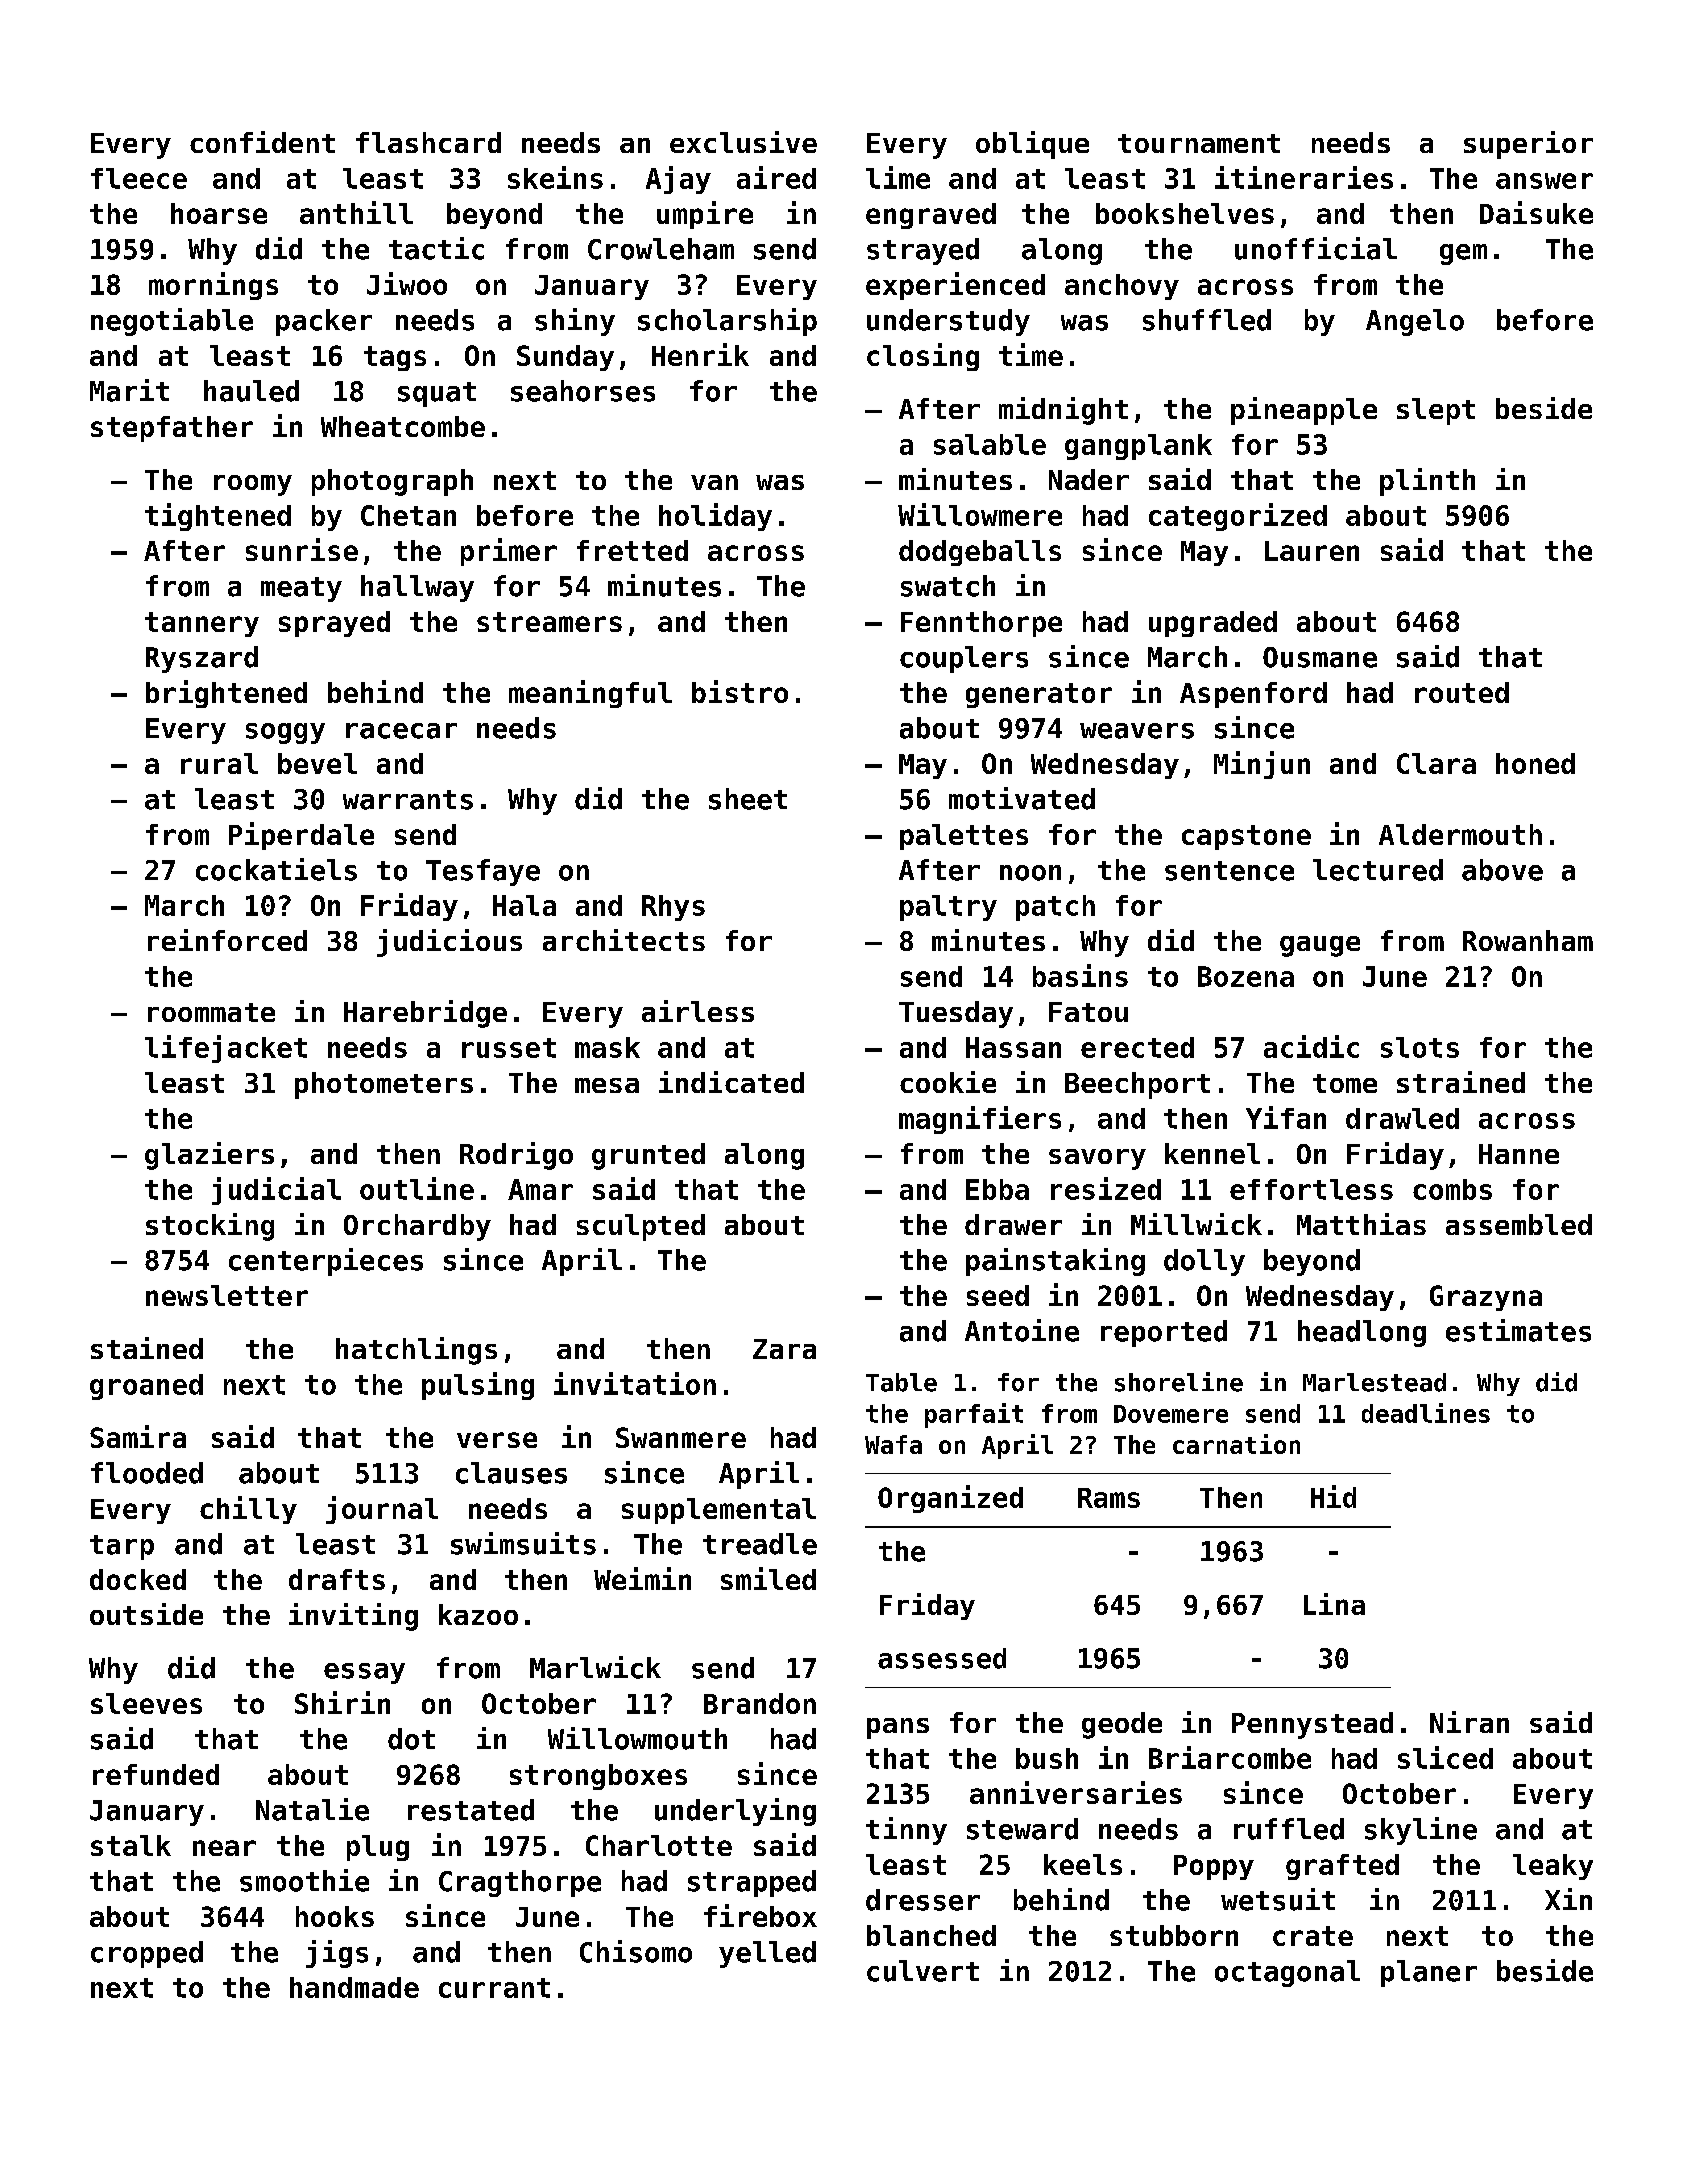 Image resolution: width=1683 pixels, height=2178 pixels. What do you see at coordinates (1536, 212) in the screenshot?
I see `Daisuke` at bounding box center [1536, 212].
